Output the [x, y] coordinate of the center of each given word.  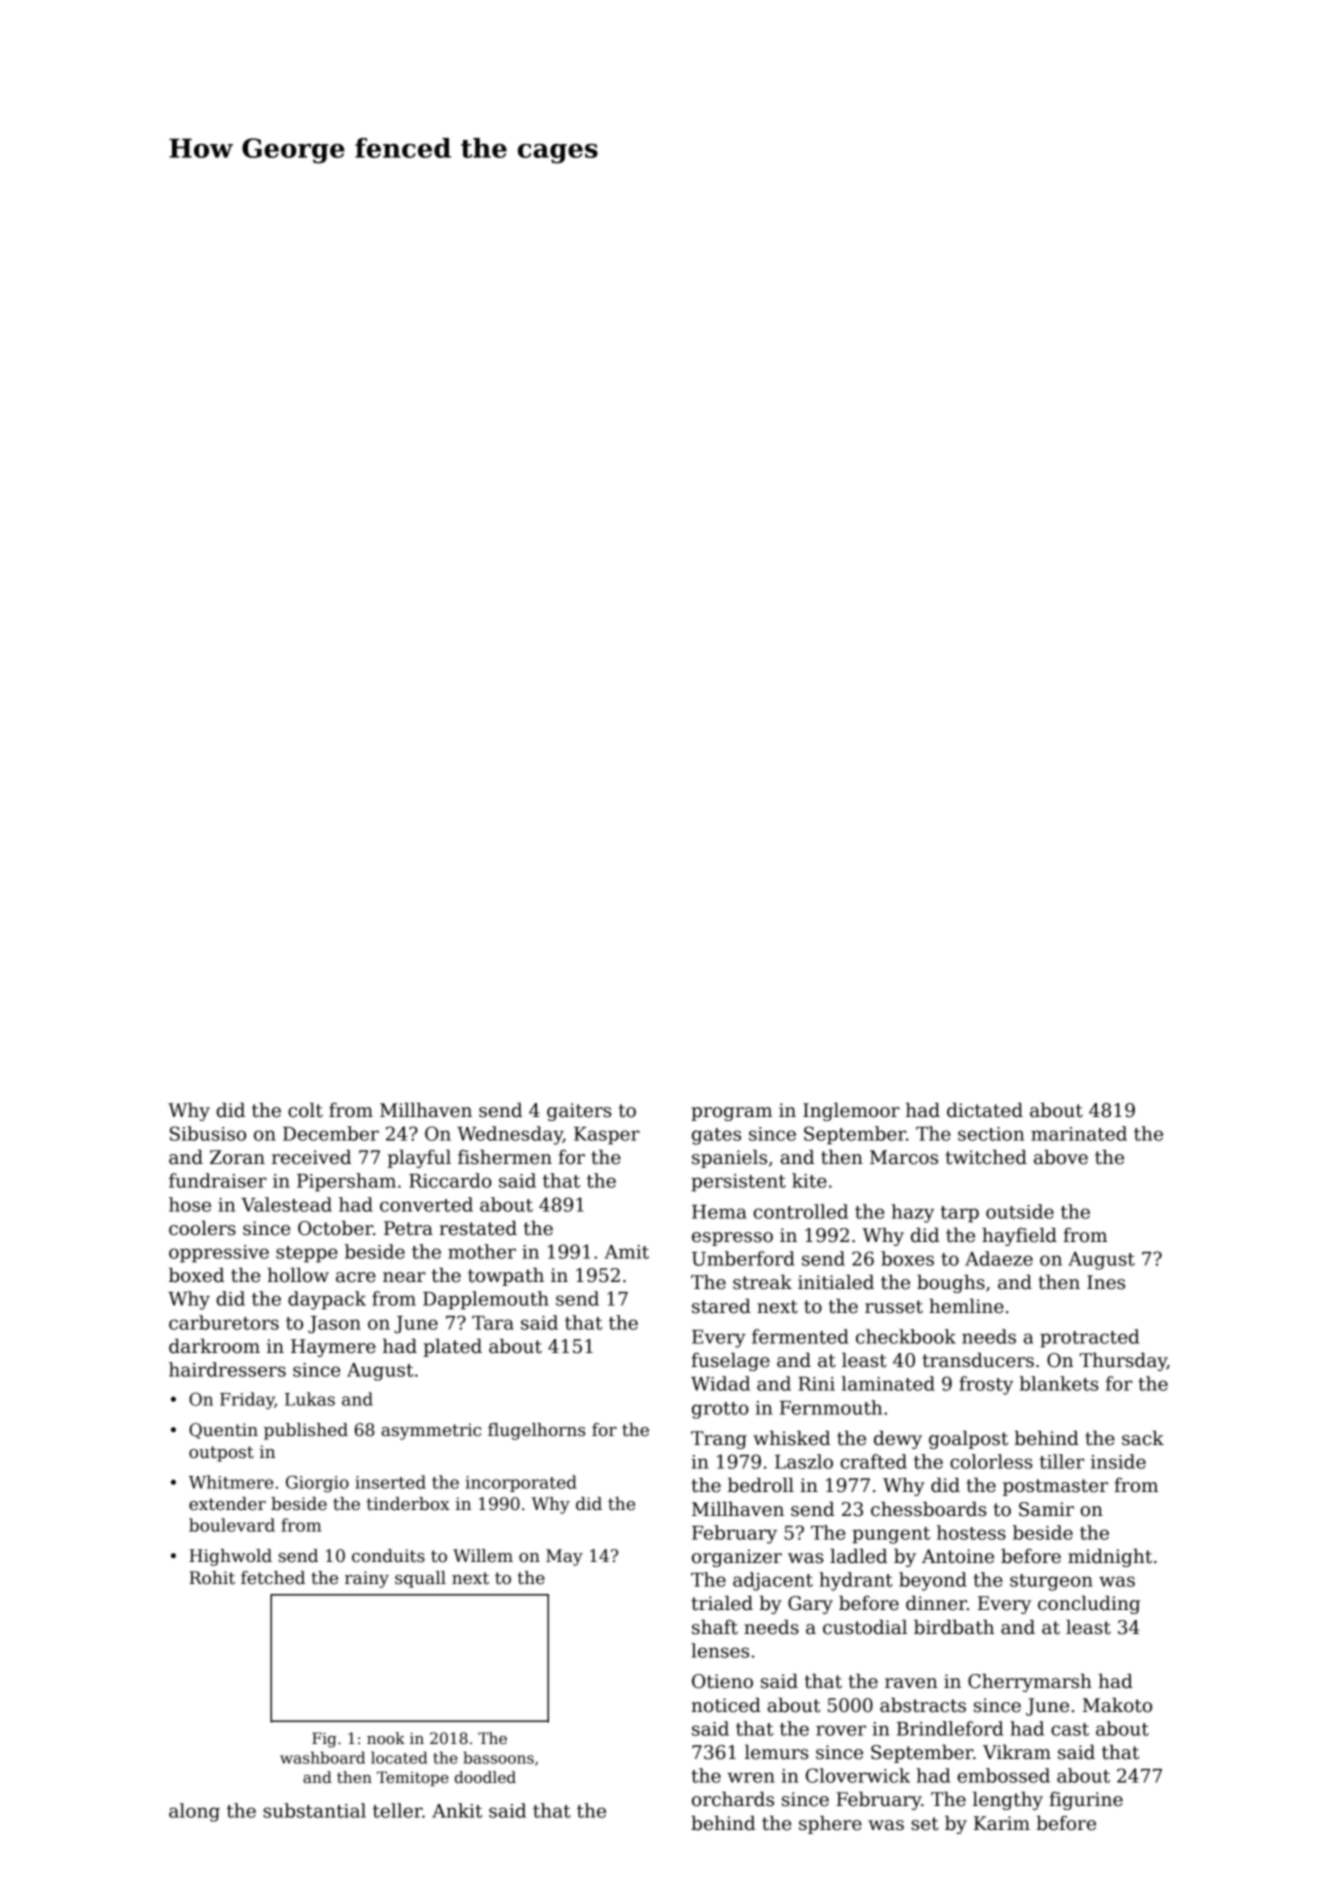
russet [894, 1307]
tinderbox [408, 1504]
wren [751, 1777]
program [731, 1114]
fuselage [730, 1361]
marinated [1079, 1133]
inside [1118, 1461]
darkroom [214, 1346]
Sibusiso [208, 1133]
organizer [737, 1558]
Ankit [457, 1810]
